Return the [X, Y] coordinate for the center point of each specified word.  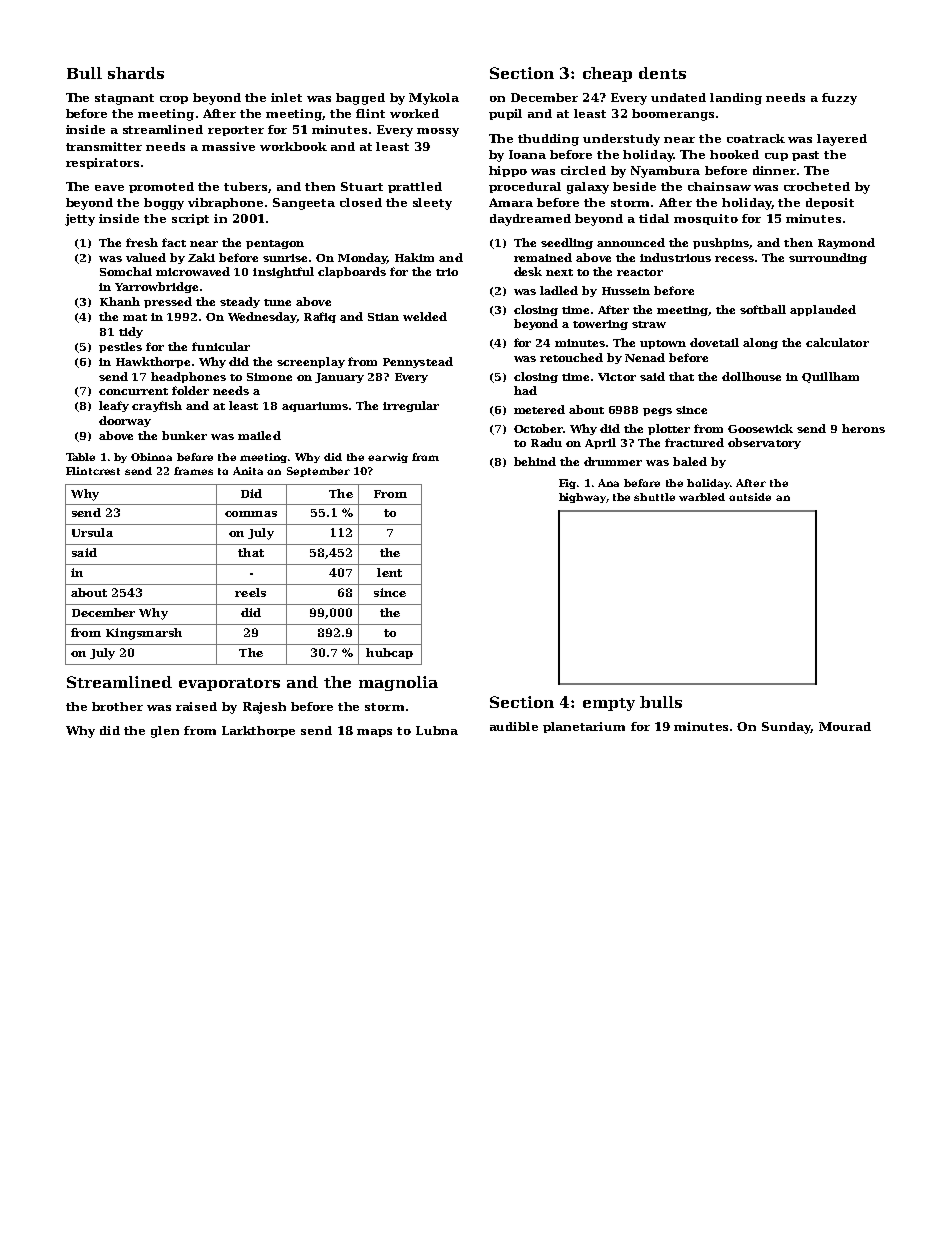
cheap [607, 74]
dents [662, 73]
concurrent [133, 391]
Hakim [414, 257]
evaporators [229, 684]
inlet [286, 97]
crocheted [817, 186]
